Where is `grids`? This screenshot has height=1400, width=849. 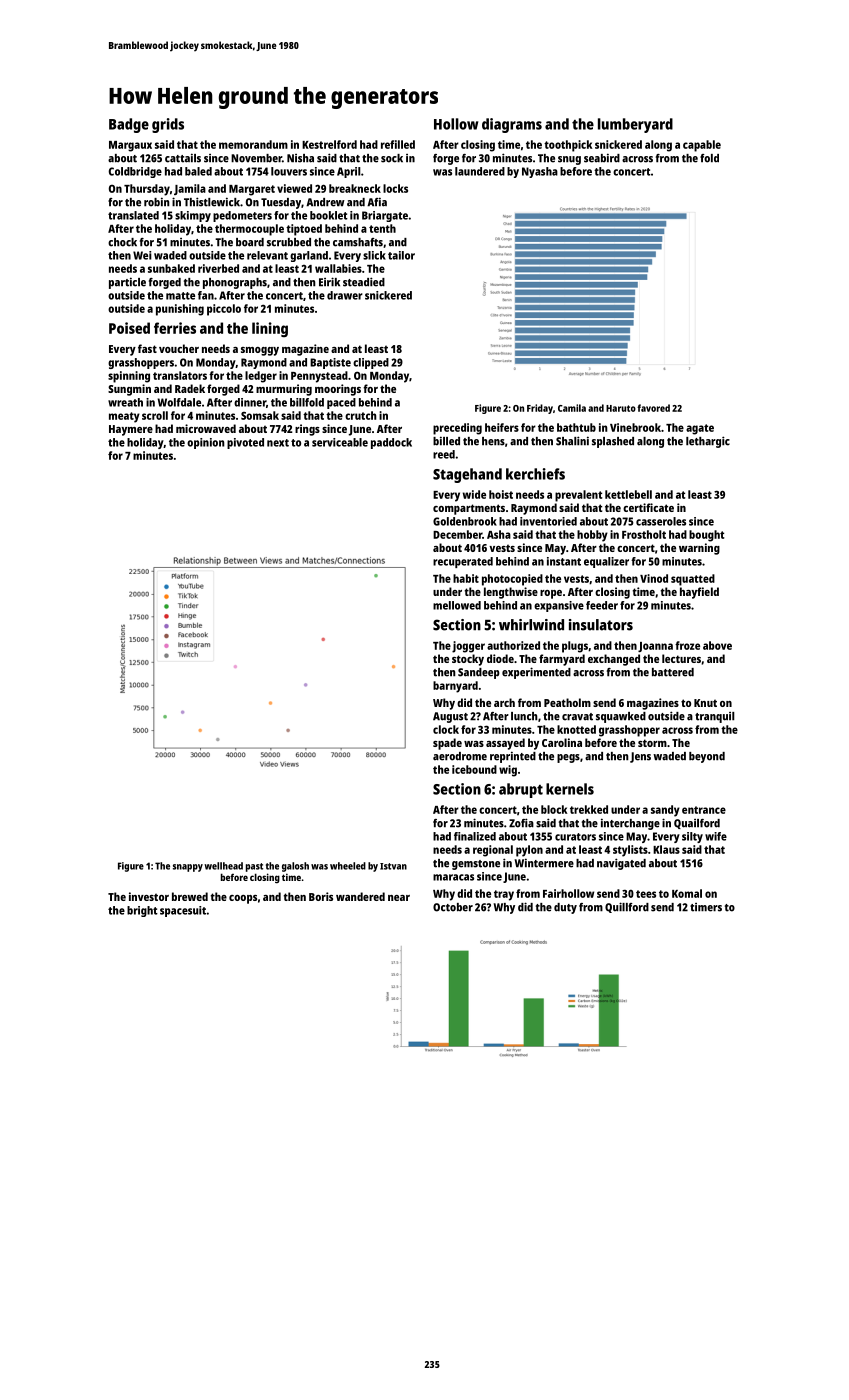
grids is located at coordinates (168, 125).
